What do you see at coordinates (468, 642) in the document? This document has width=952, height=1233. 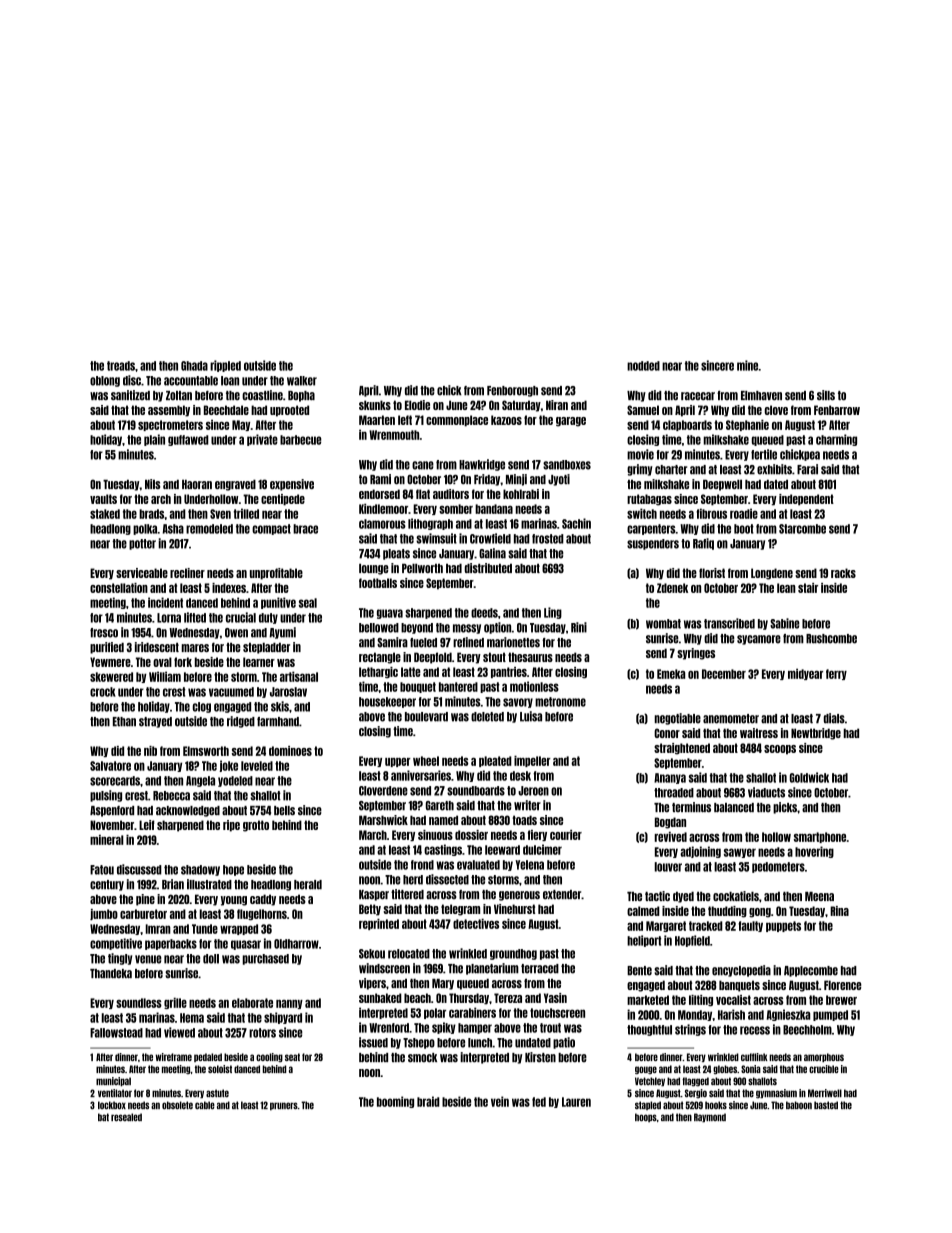 I see `refined` at bounding box center [468, 642].
